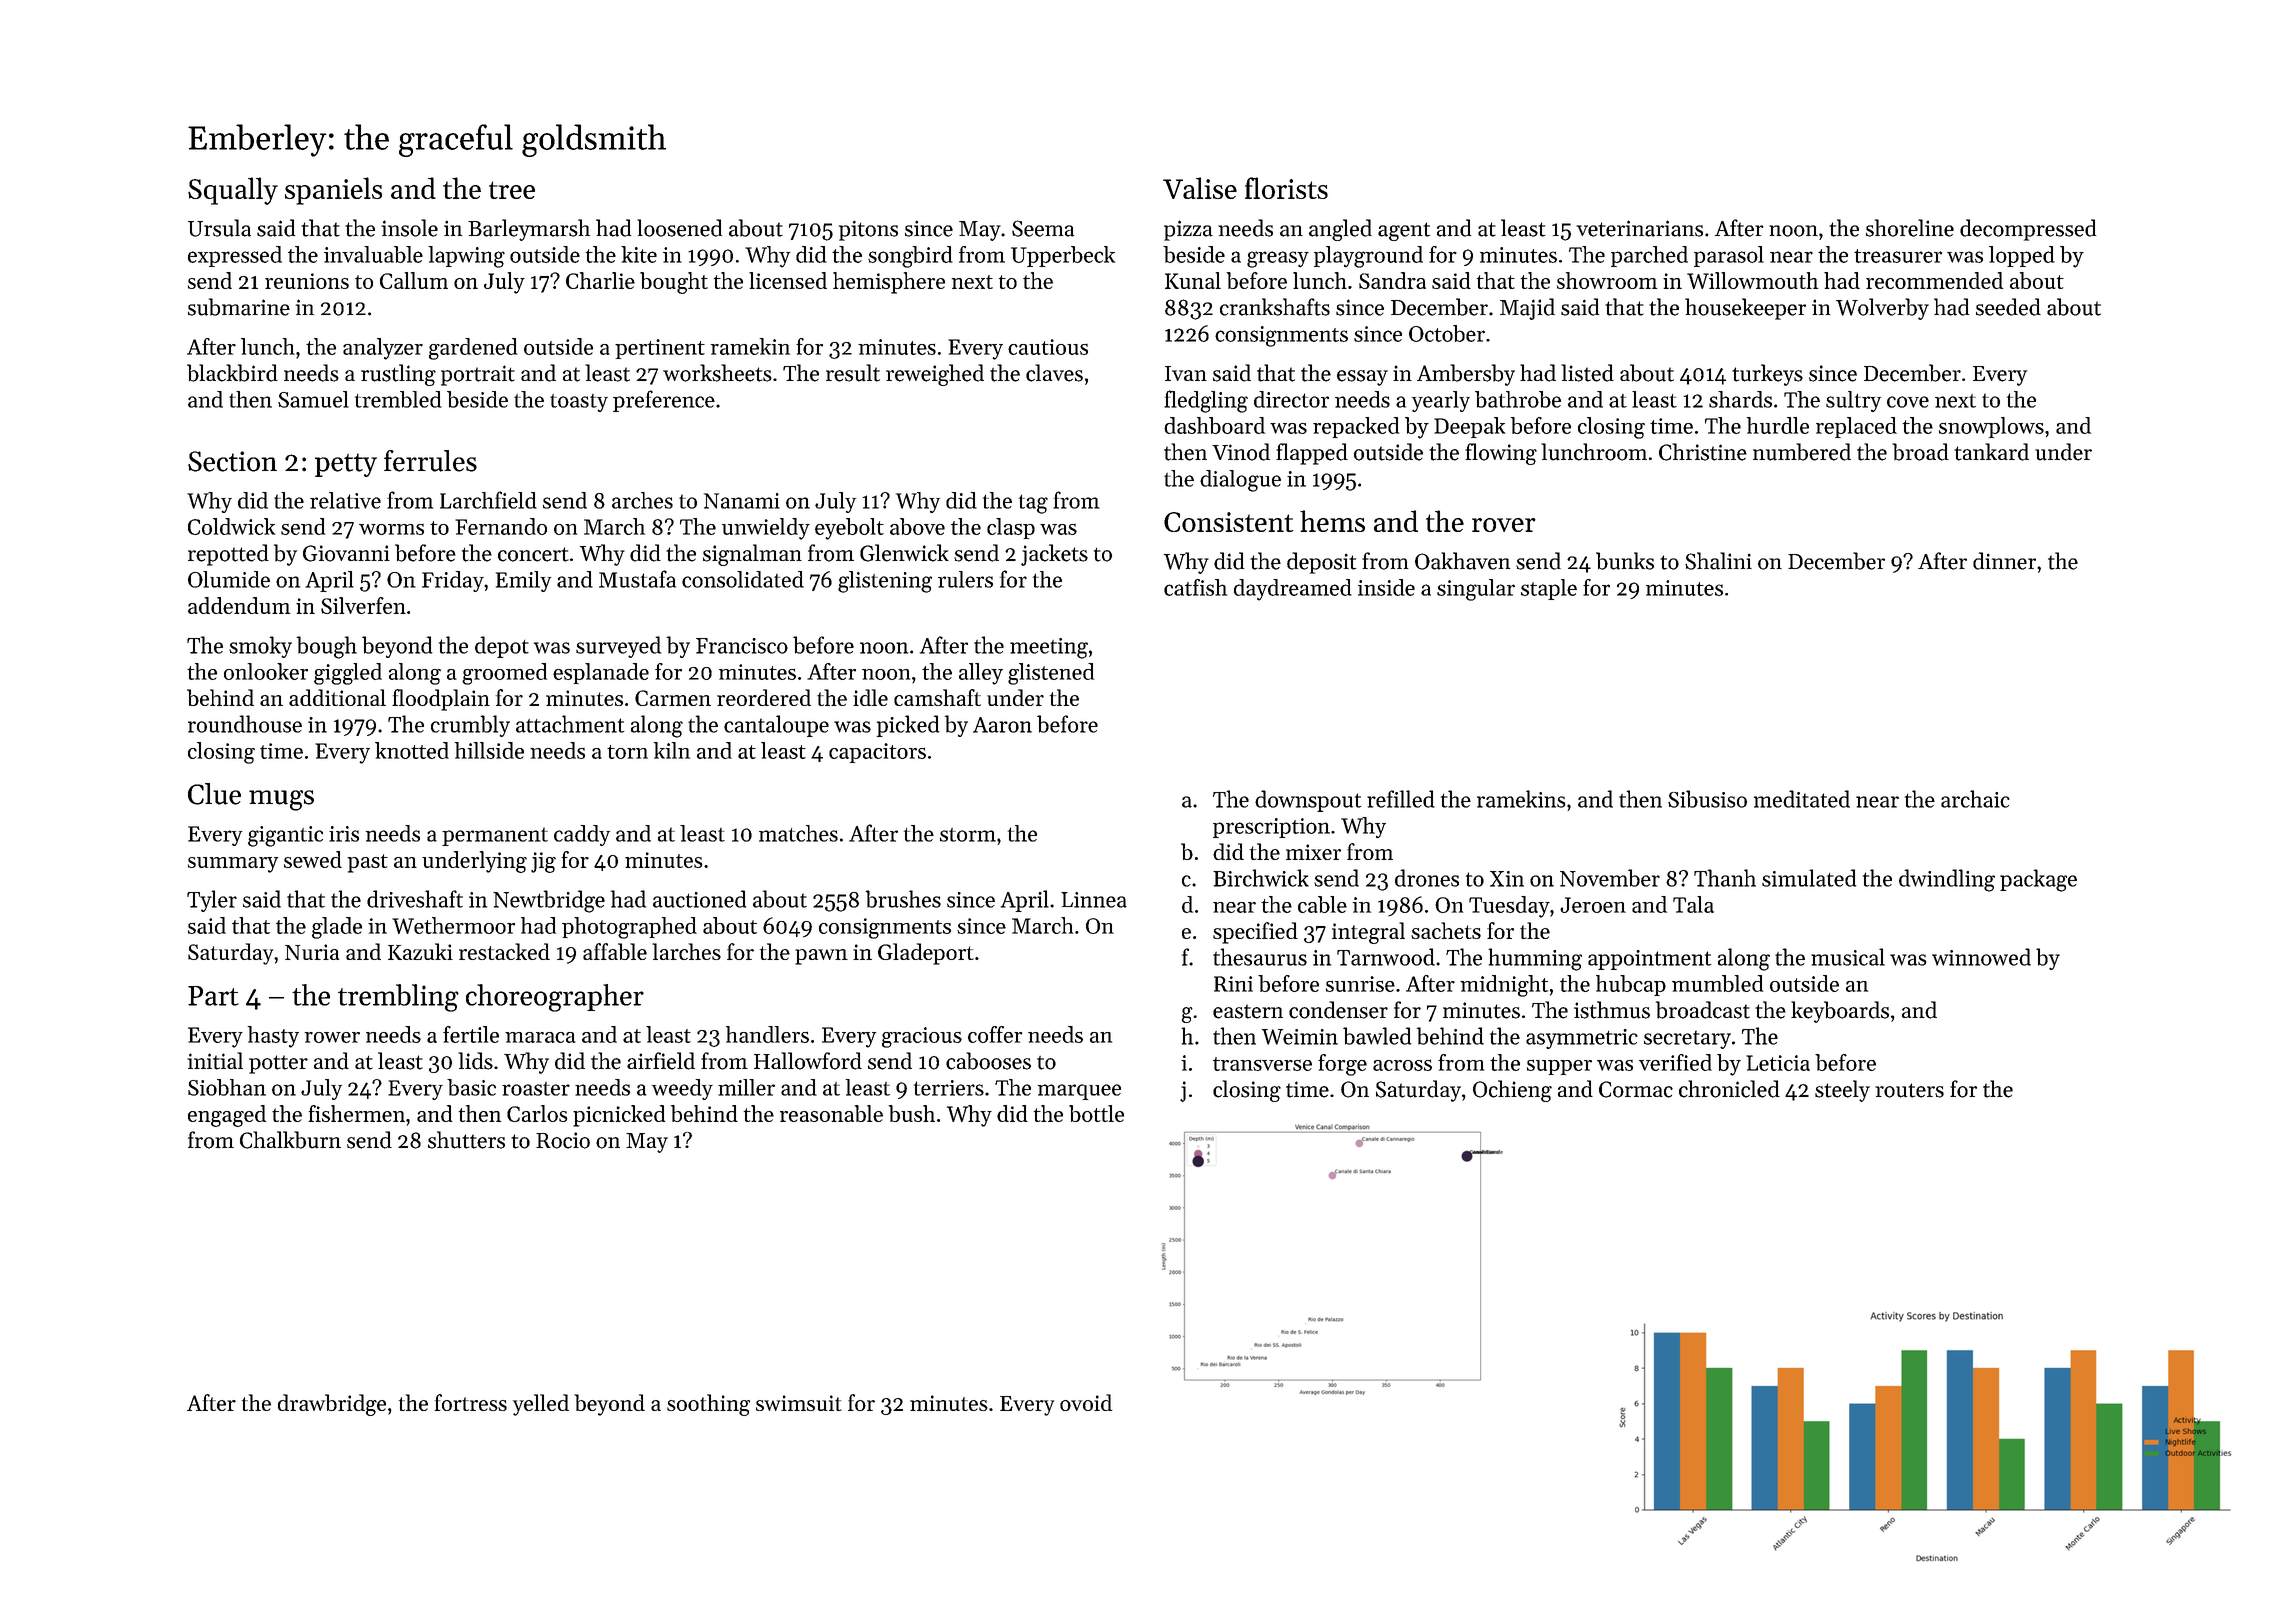 The image size is (2292, 1620). I want to click on yelled, so click(541, 1405).
